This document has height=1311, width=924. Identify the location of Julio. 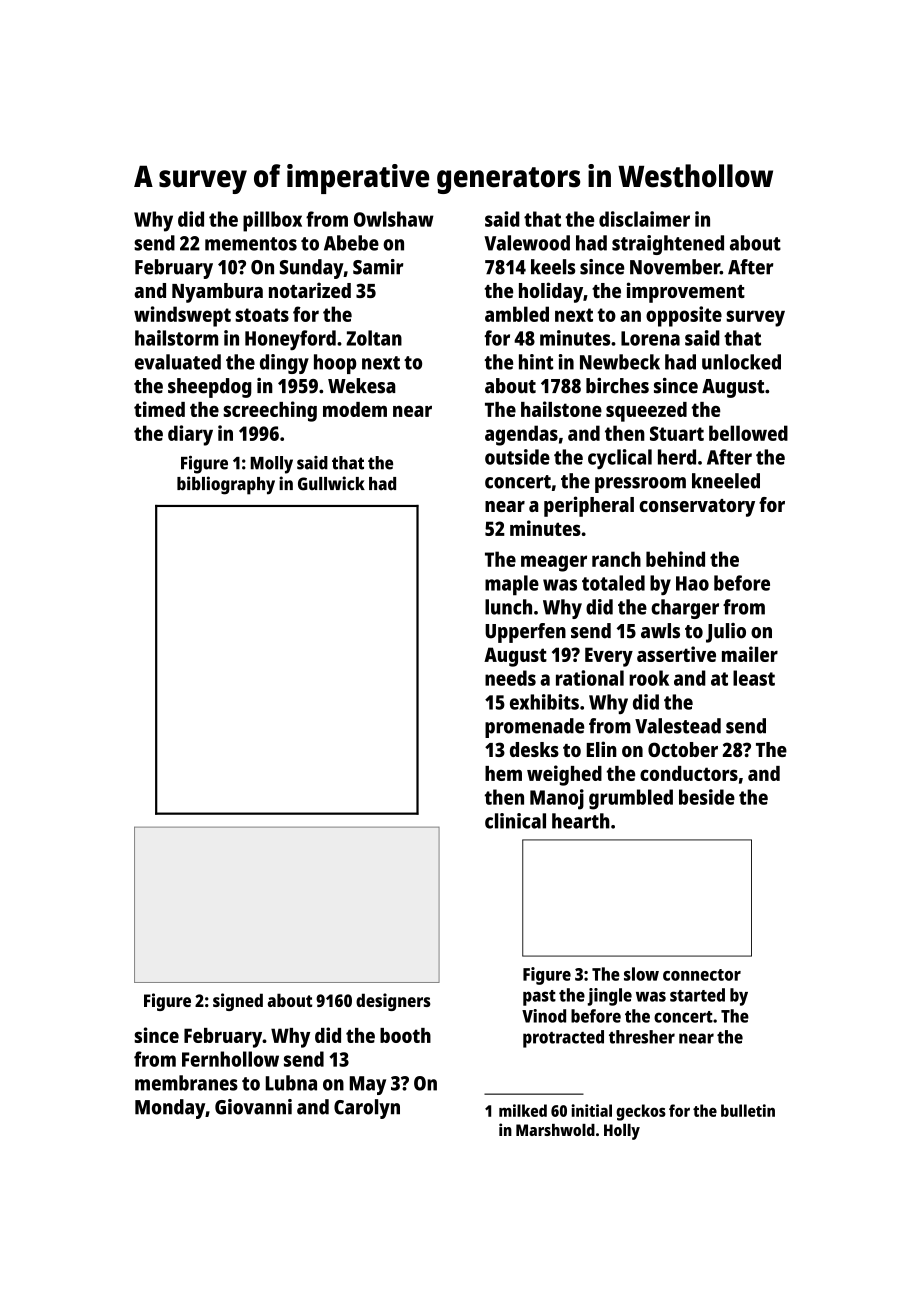
(726, 633).
